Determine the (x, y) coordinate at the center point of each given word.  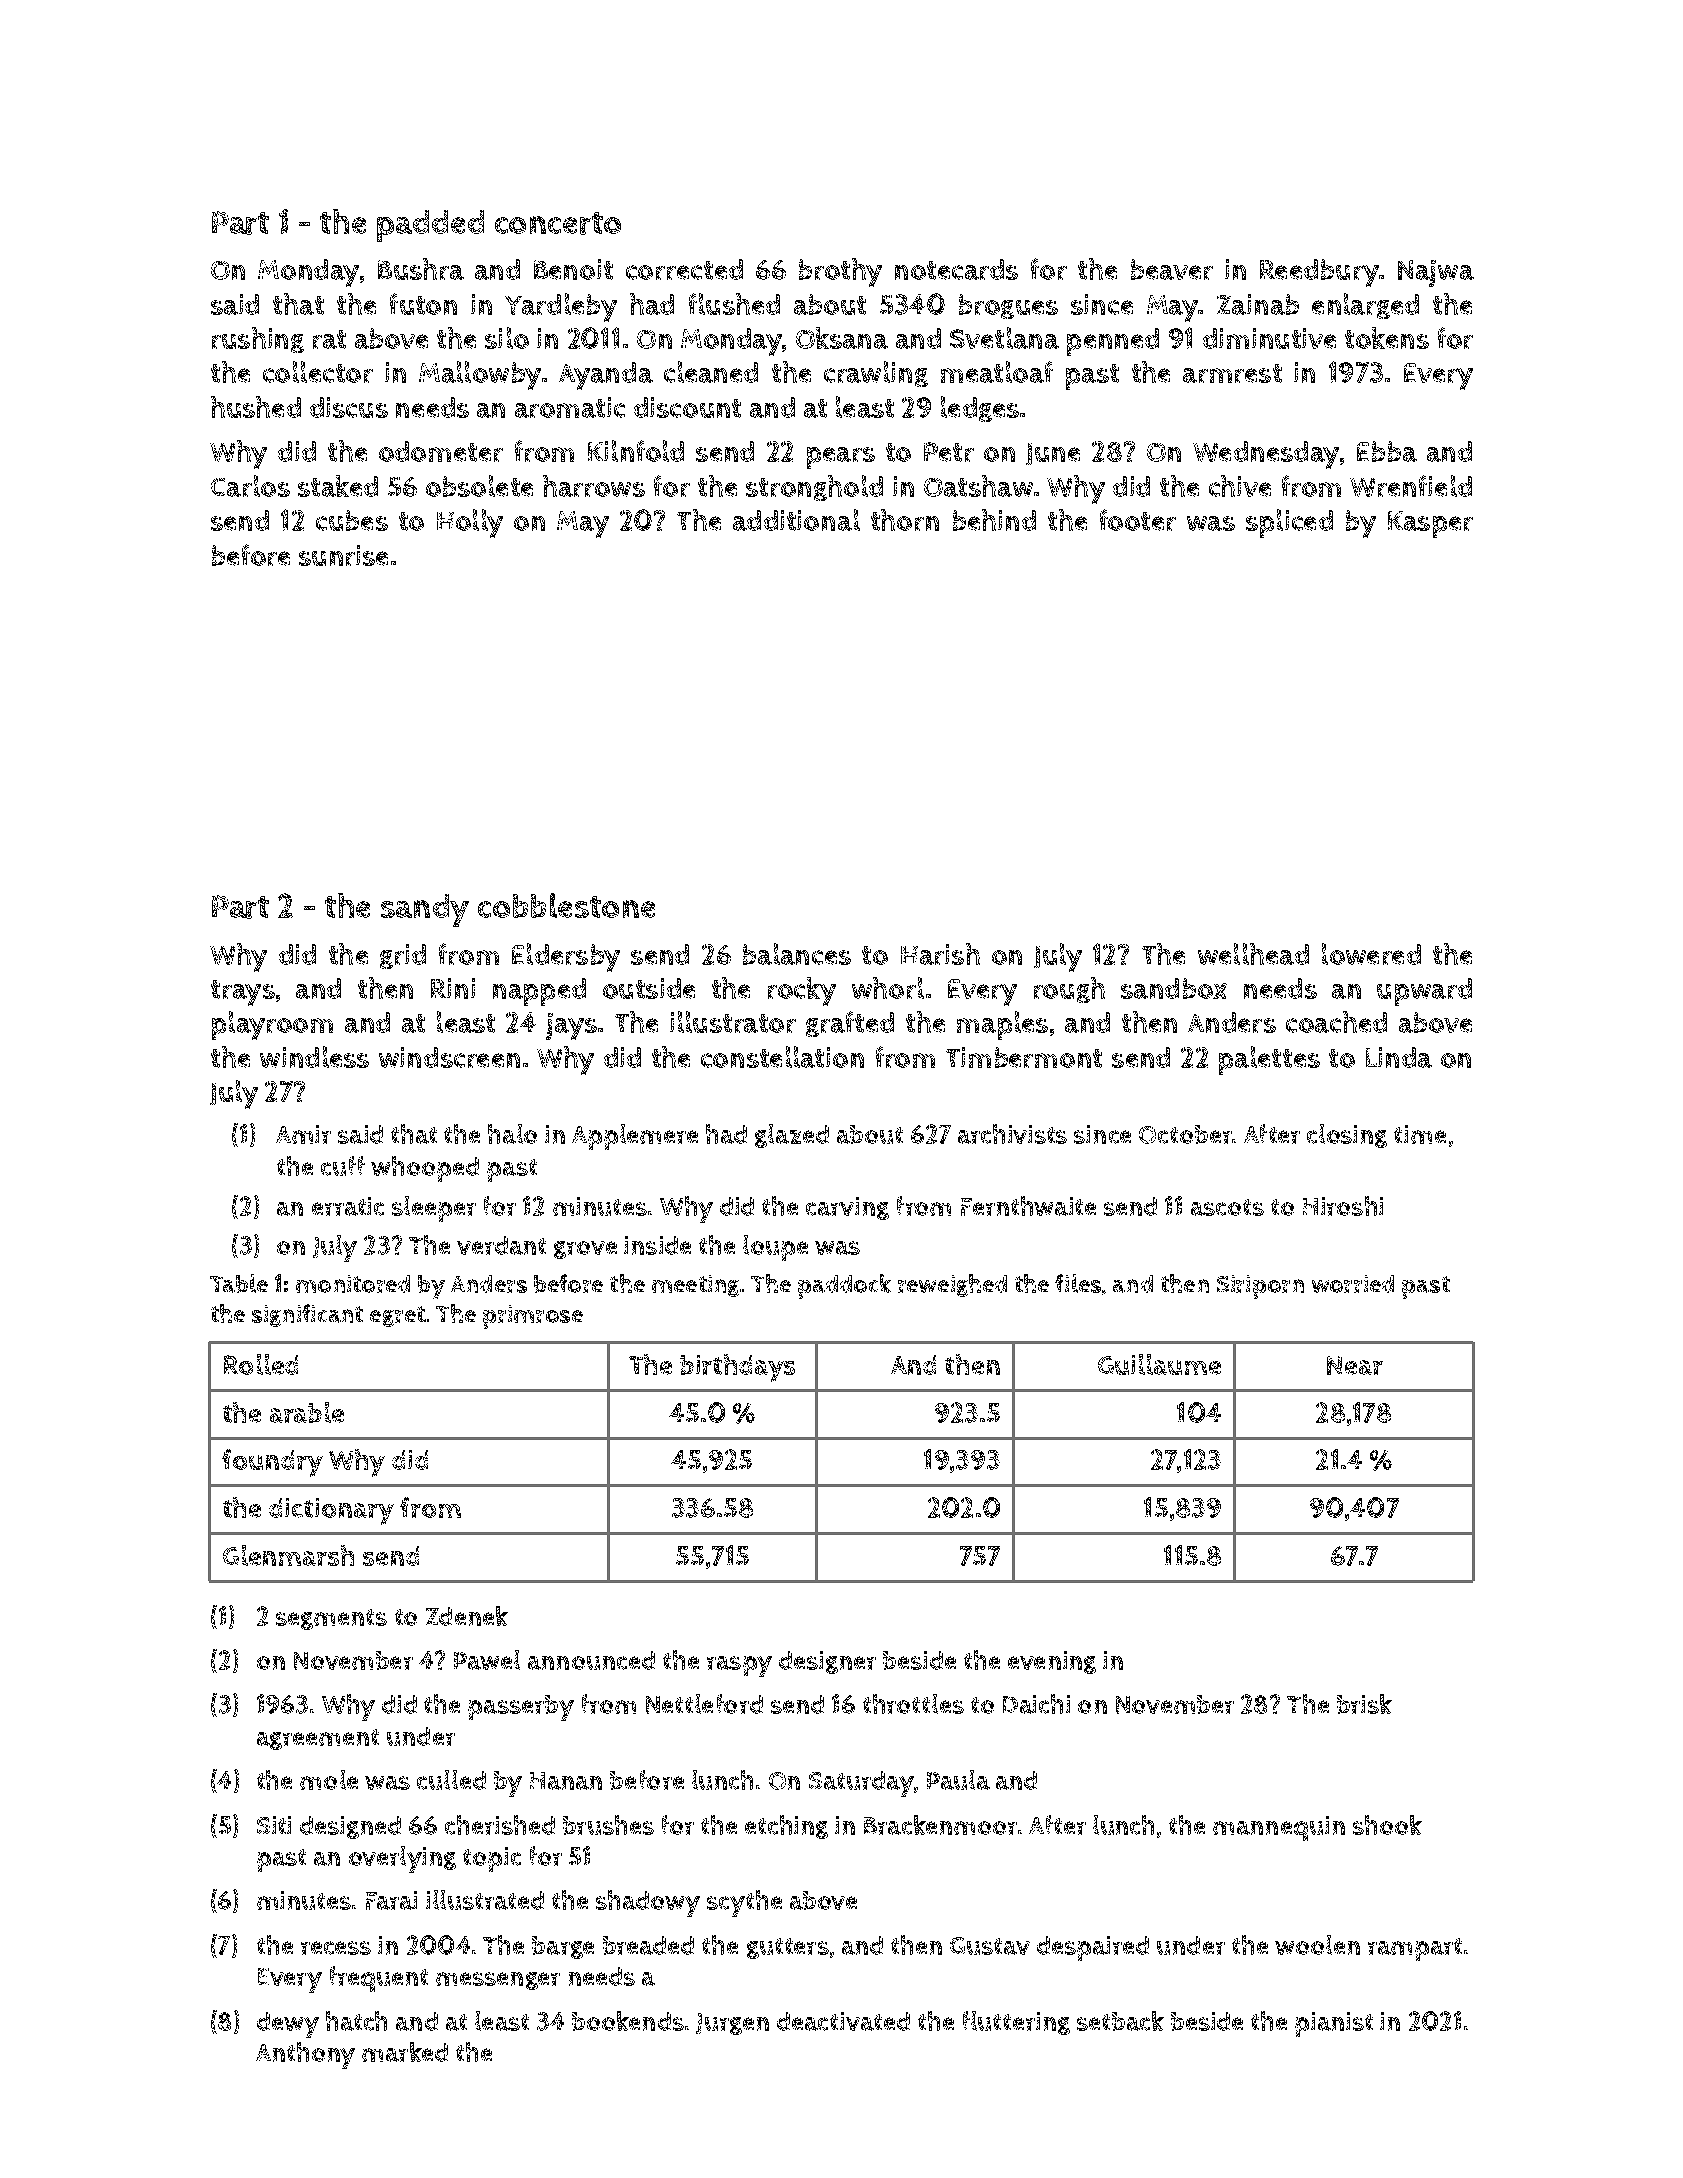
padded (430, 226)
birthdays (737, 1368)
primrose (533, 1317)
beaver (1172, 269)
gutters (788, 1948)
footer (1138, 520)
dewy (288, 2025)
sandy (425, 910)
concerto (558, 223)
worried (1353, 1284)
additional (796, 520)
